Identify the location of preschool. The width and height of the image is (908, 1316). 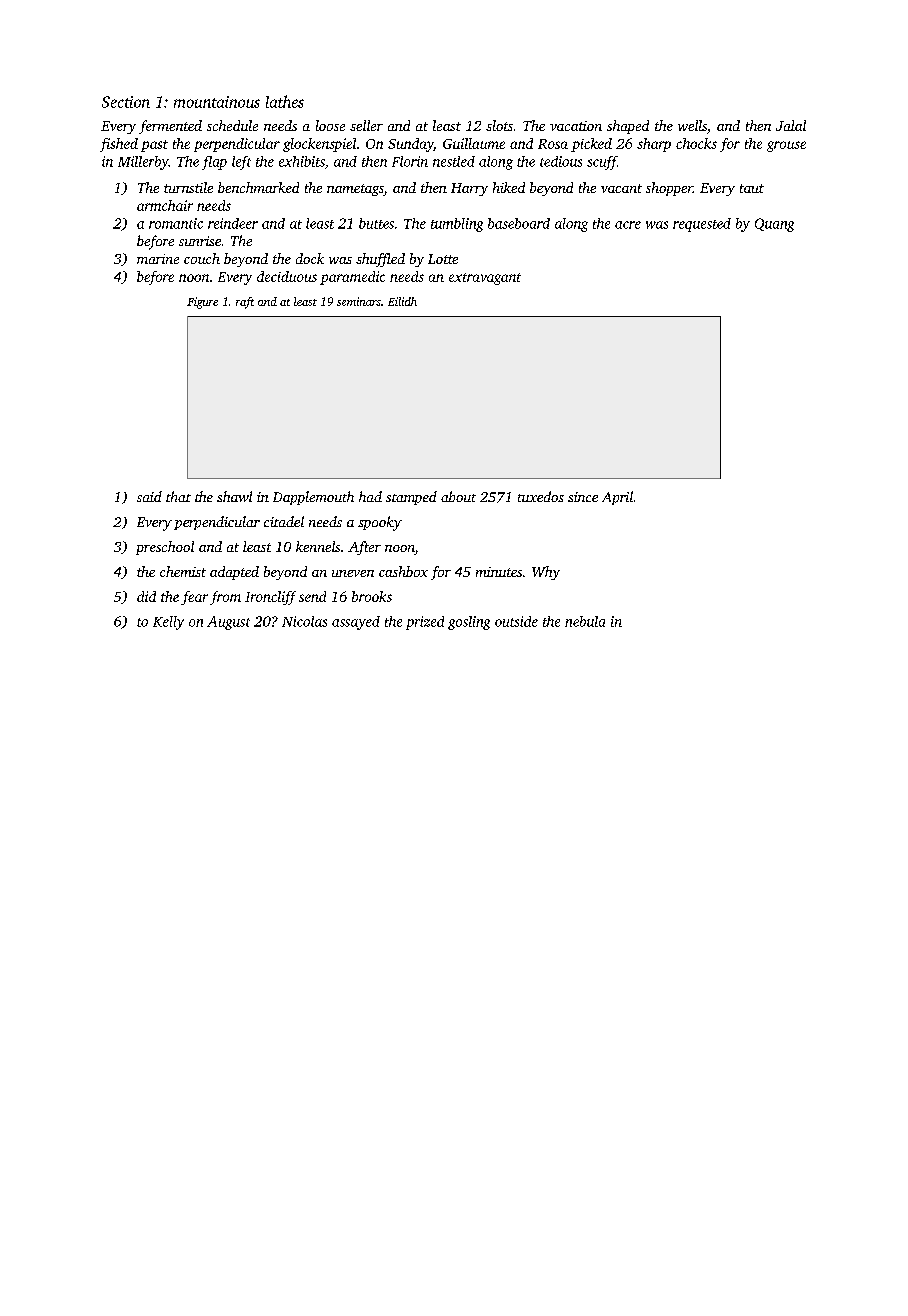
(165, 548).
